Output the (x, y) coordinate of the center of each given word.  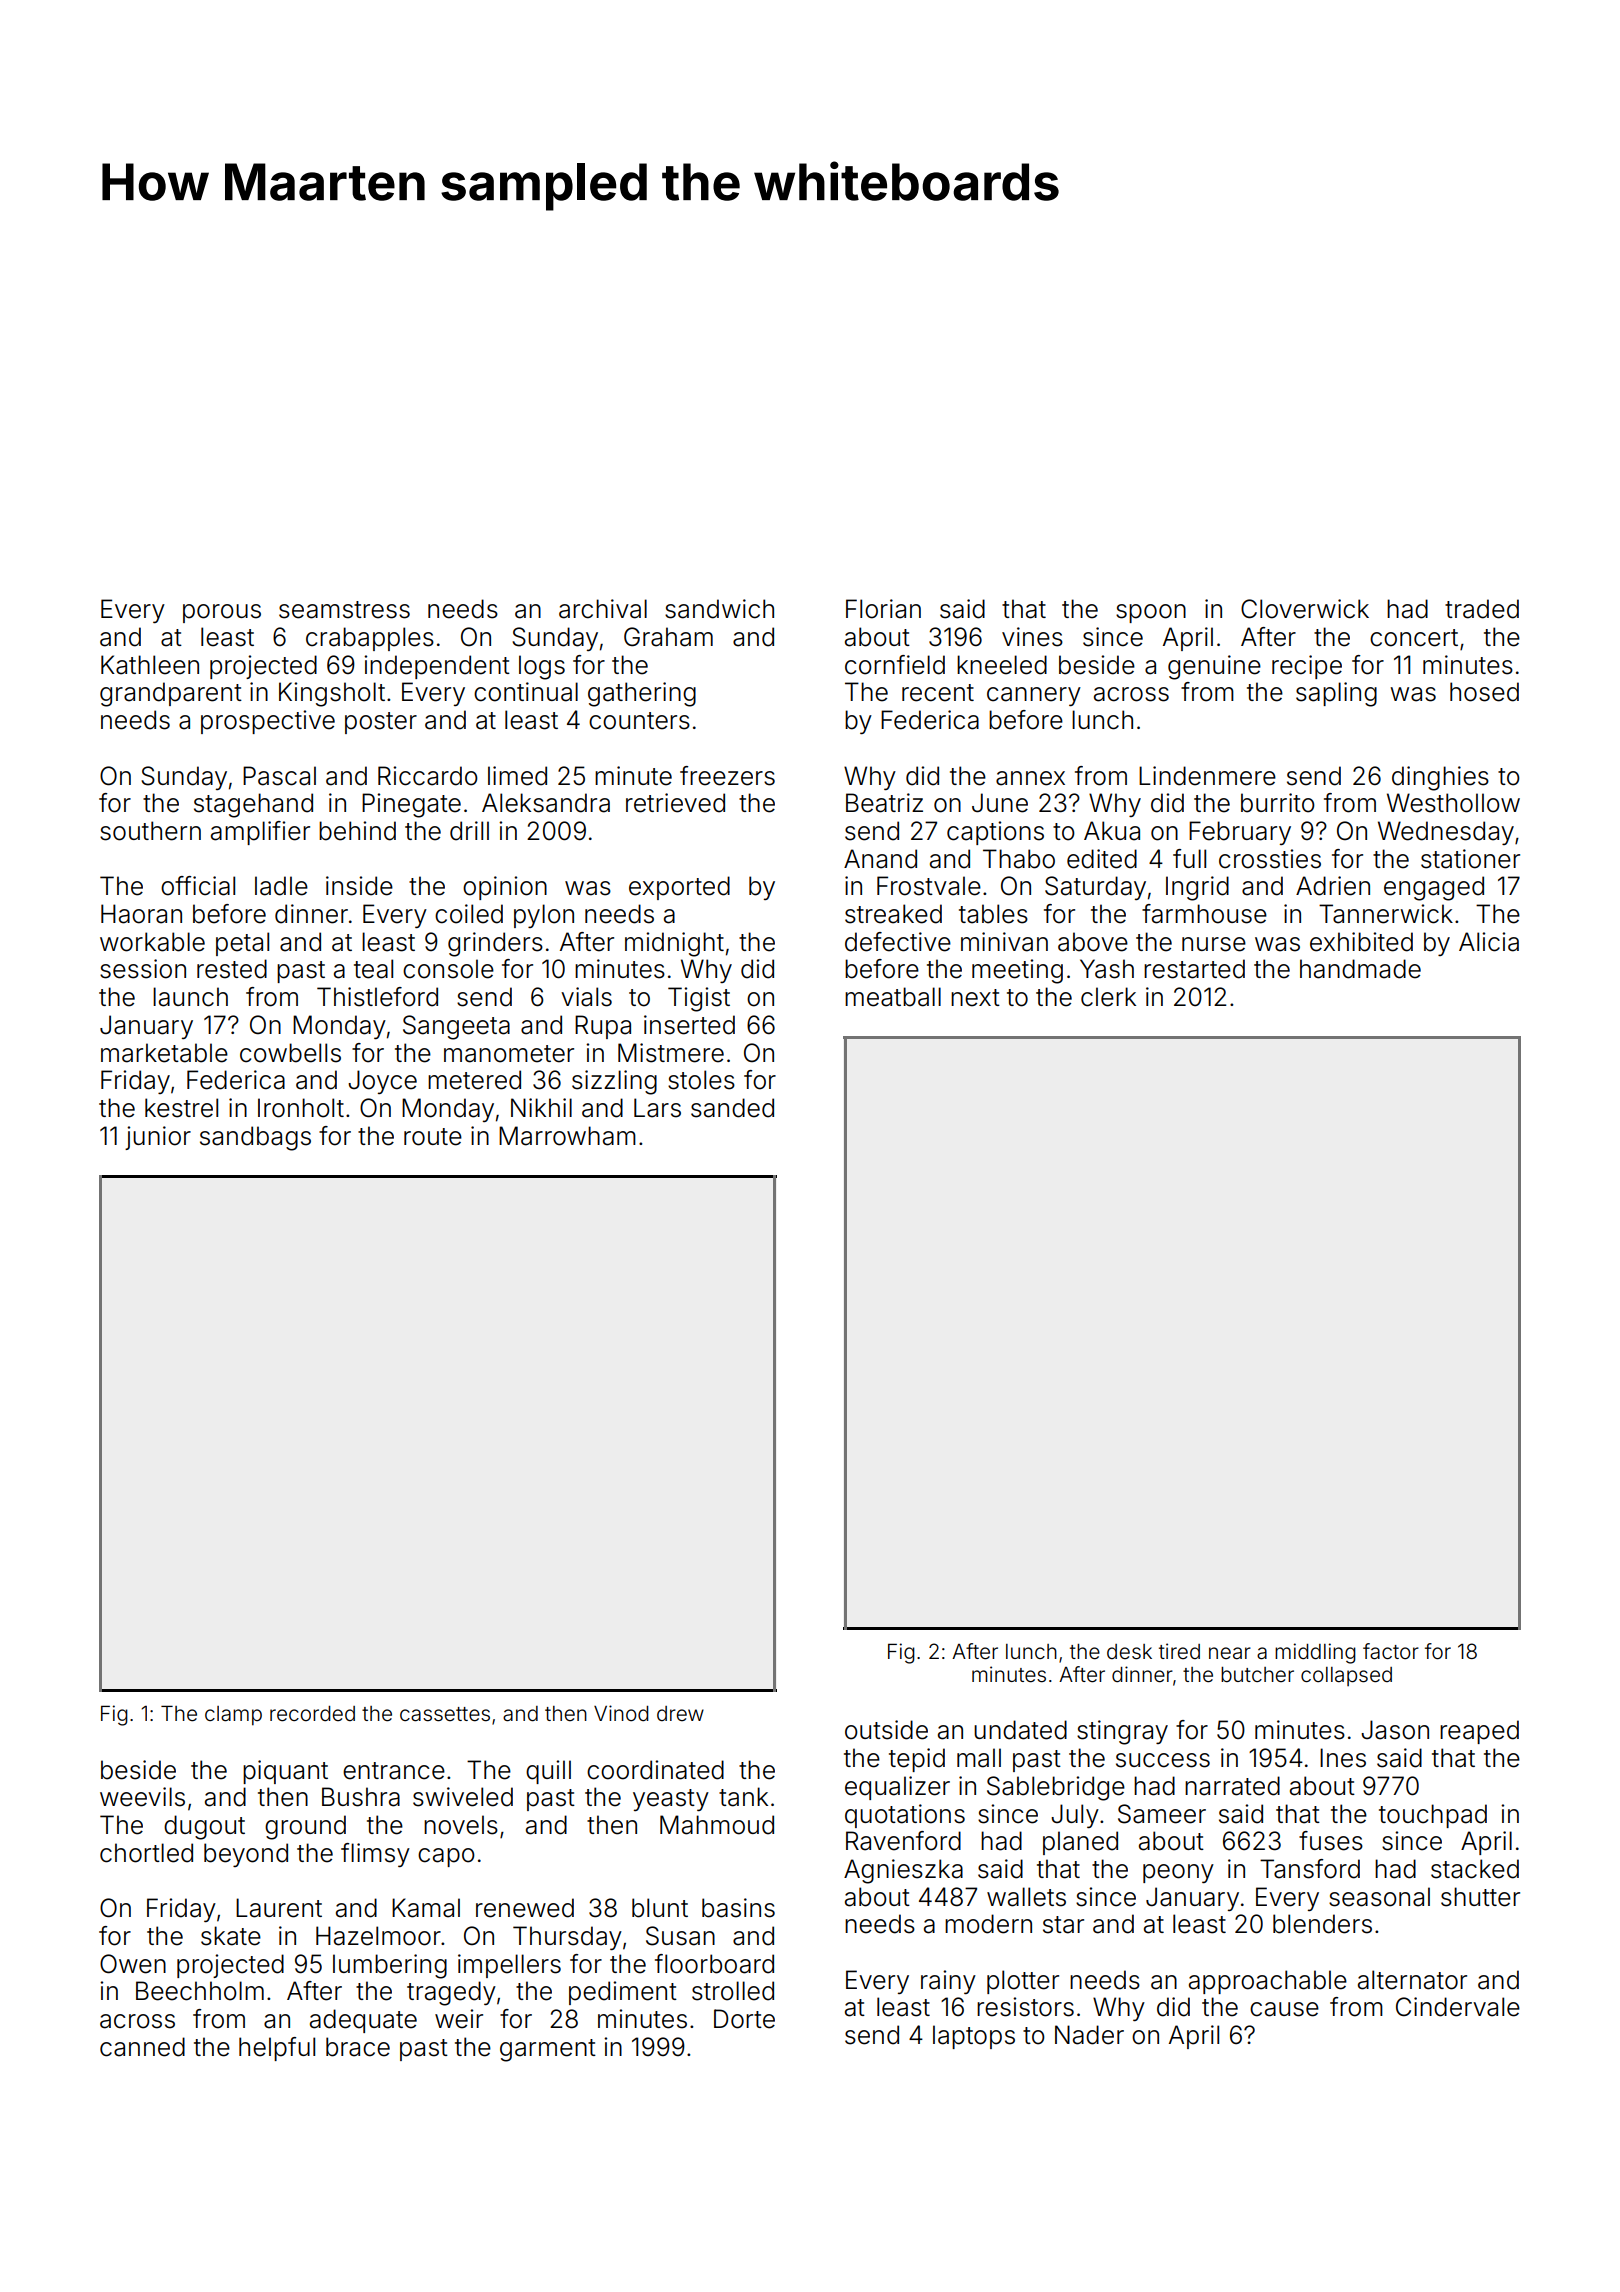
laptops (974, 2037)
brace (358, 2047)
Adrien (1333, 886)
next (975, 998)
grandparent (171, 694)
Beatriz (884, 803)
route (433, 1137)
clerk (1108, 997)
